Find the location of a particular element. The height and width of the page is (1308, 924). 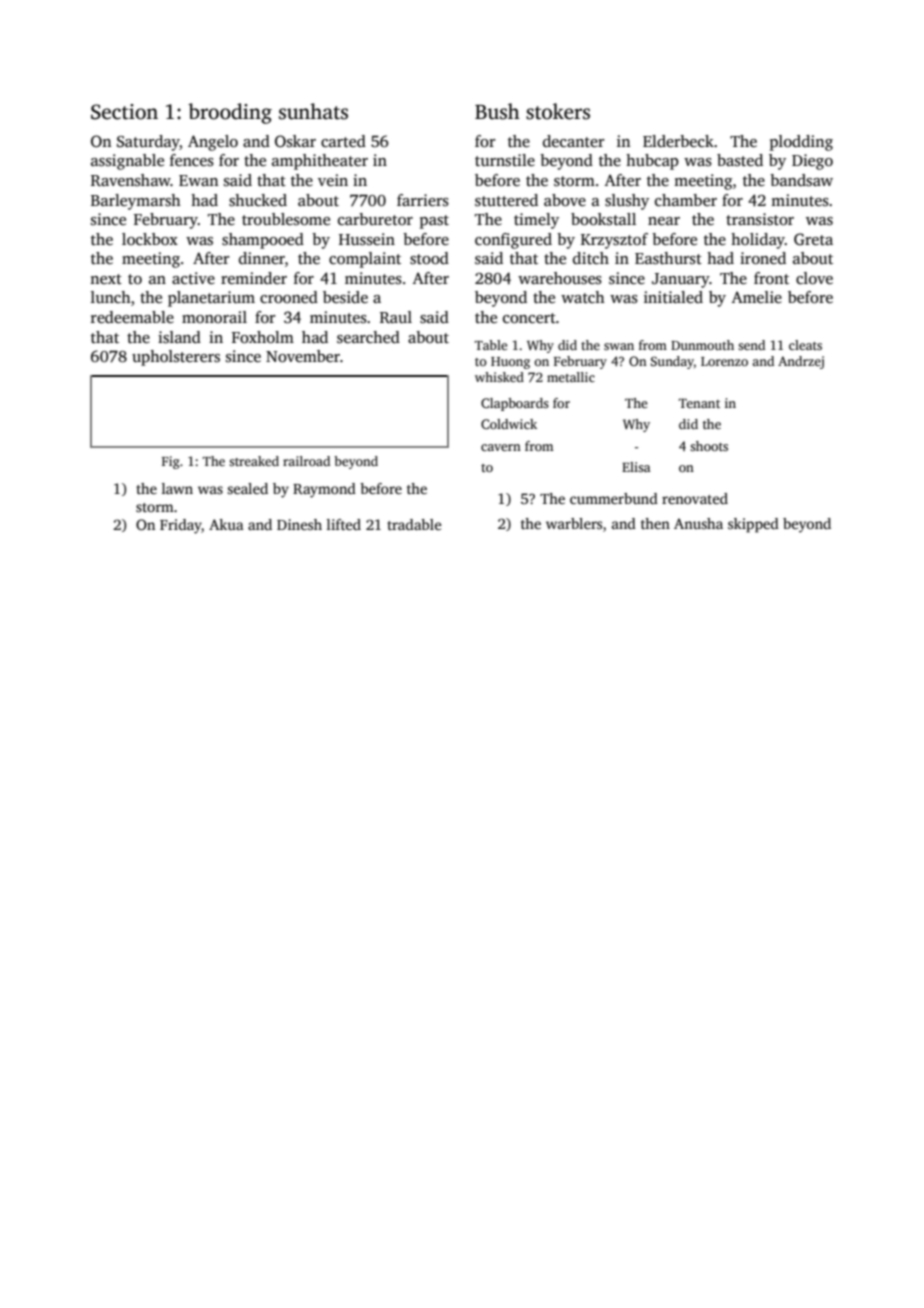

Friday is located at coordinates (181, 526).
